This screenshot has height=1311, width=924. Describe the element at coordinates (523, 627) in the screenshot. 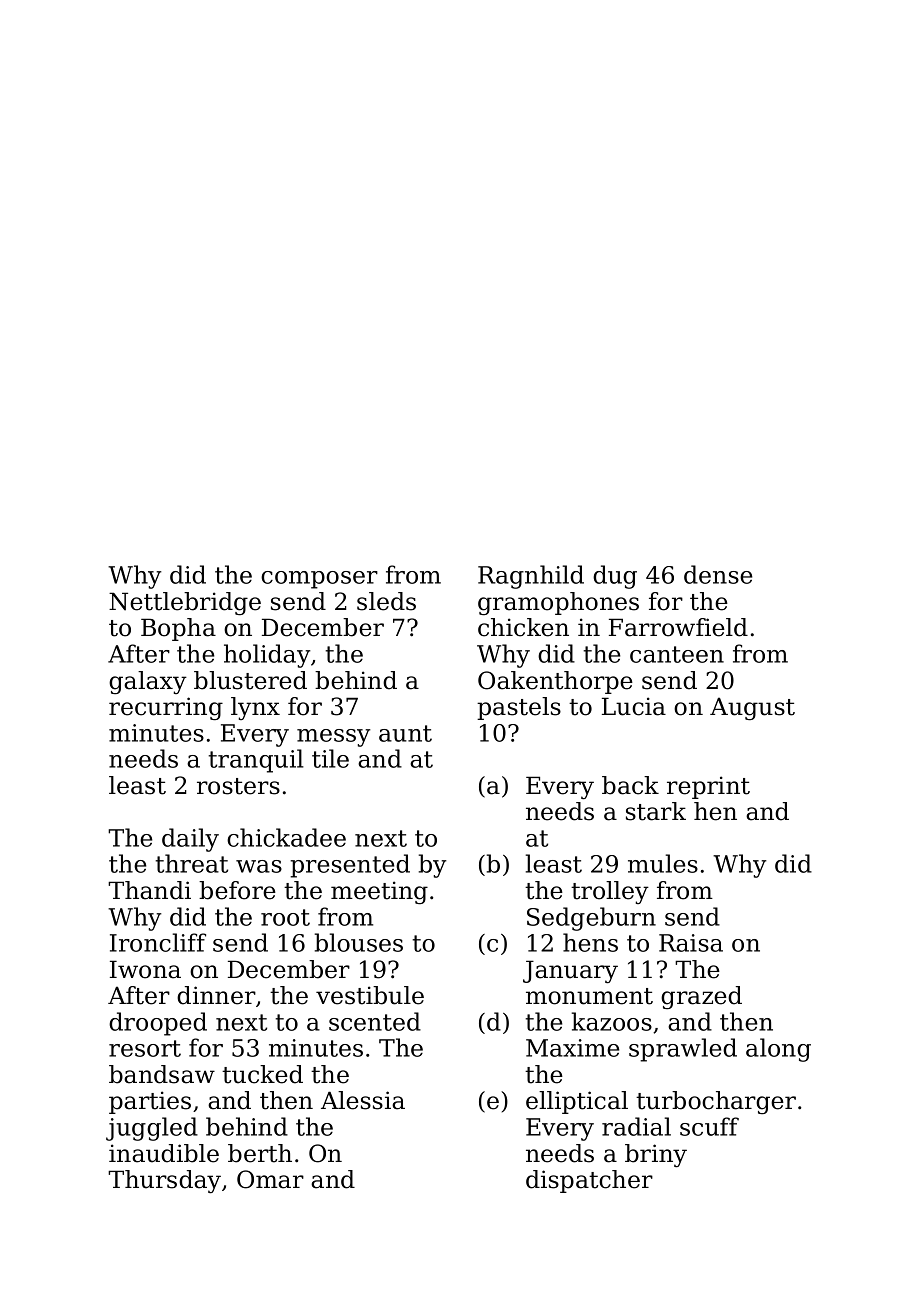

I see `chicken` at that location.
